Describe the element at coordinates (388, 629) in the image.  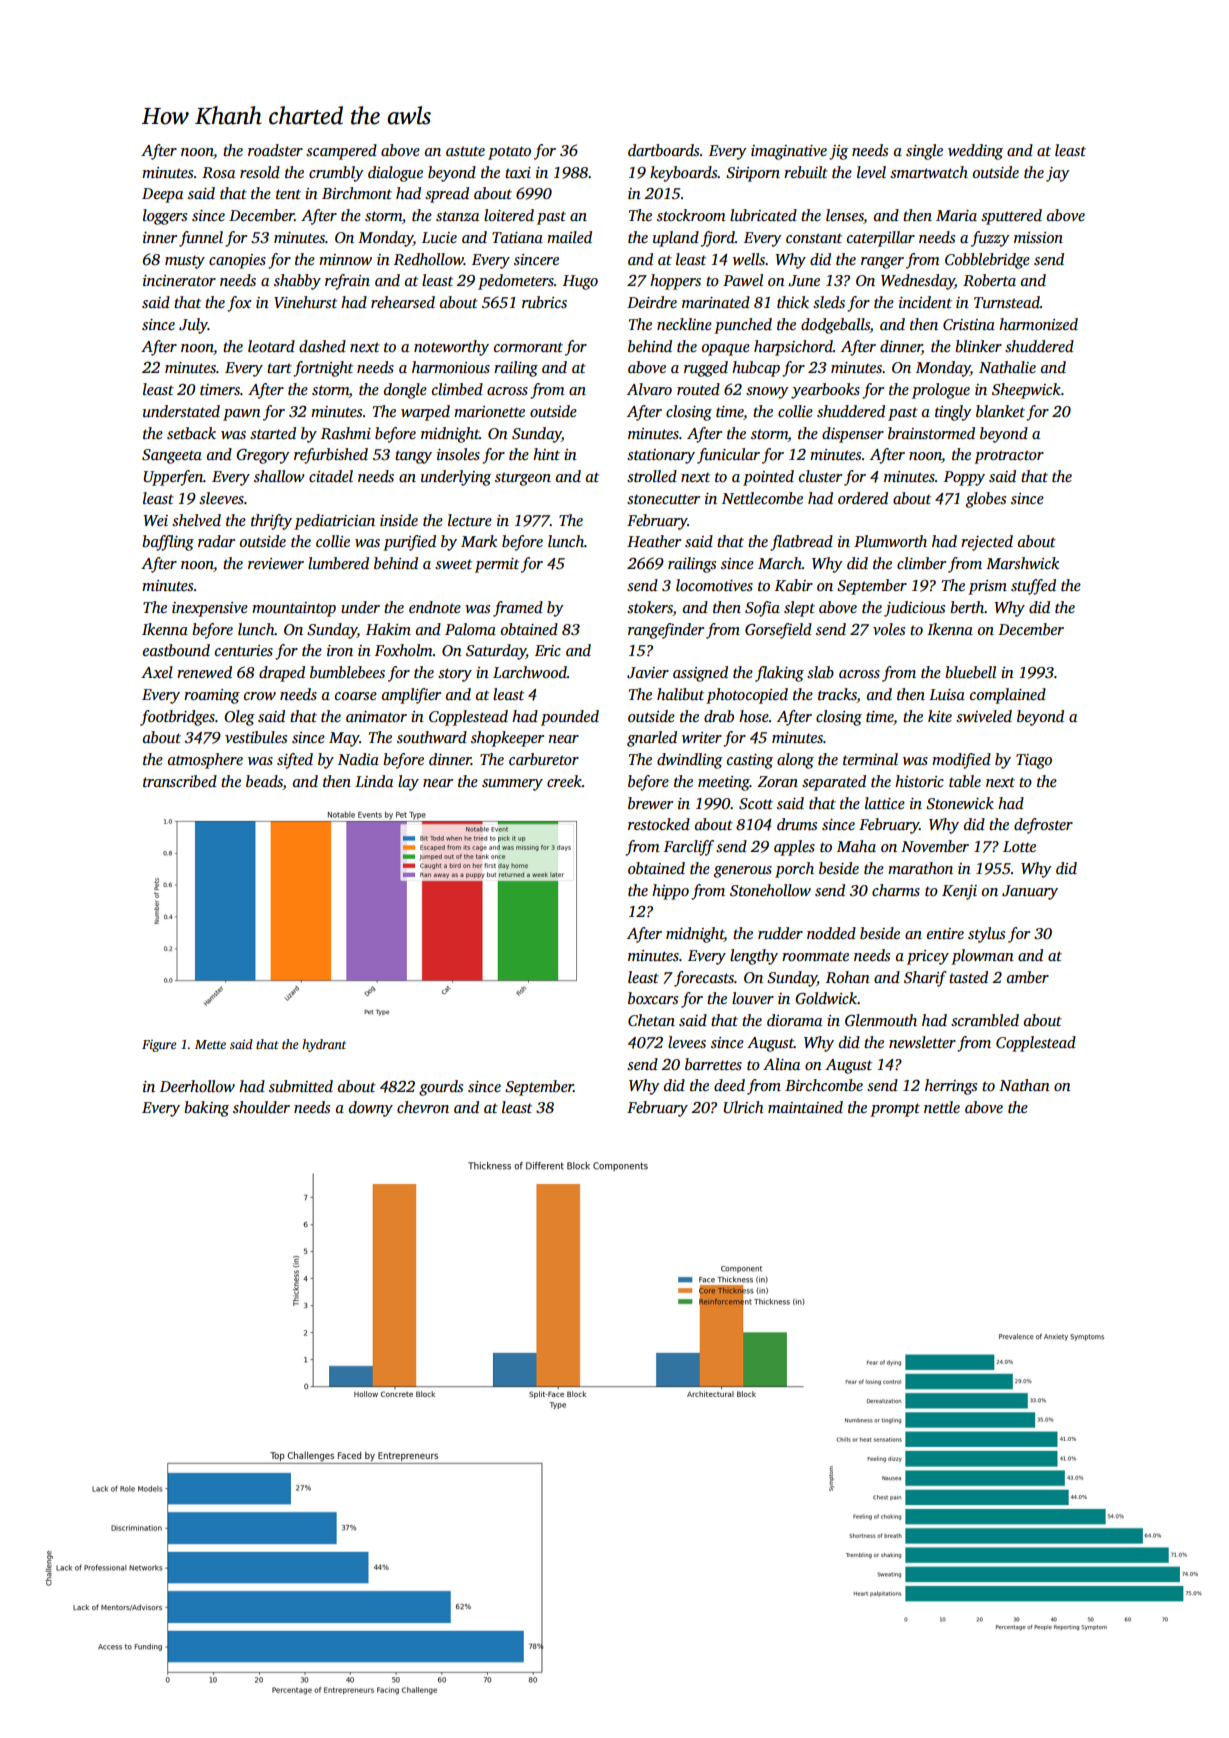
I see `Hakim` at that location.
